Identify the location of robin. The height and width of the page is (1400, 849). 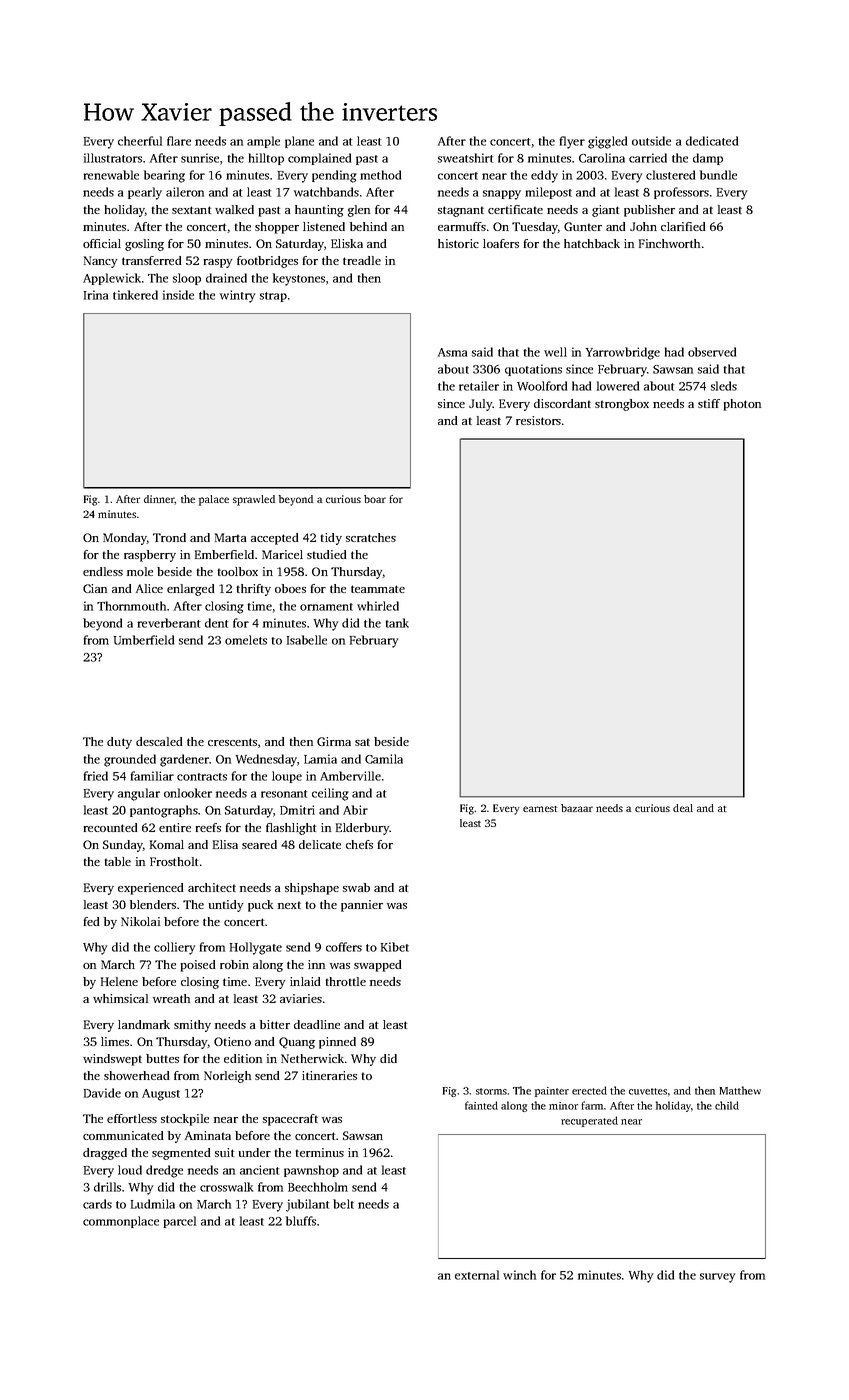
(234, 964).
